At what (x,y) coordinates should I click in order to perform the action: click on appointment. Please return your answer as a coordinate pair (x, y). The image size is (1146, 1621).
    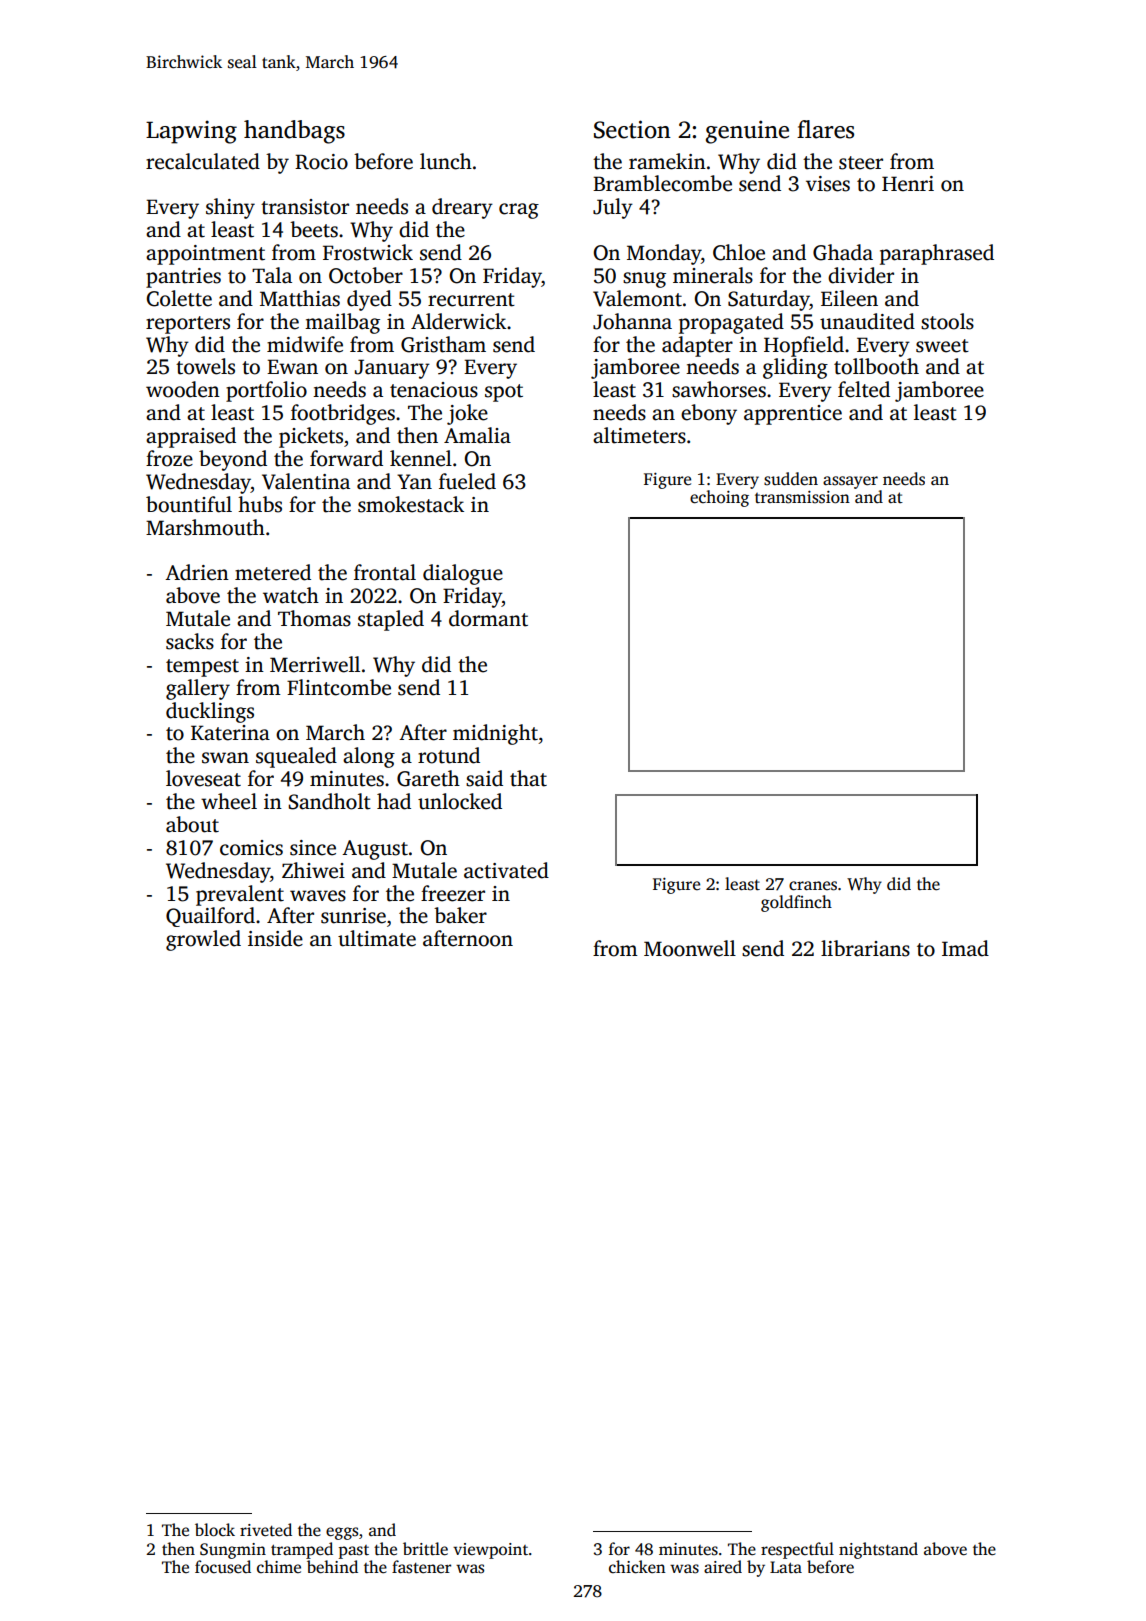
    Looking at the image, I should click on (205, 255).
